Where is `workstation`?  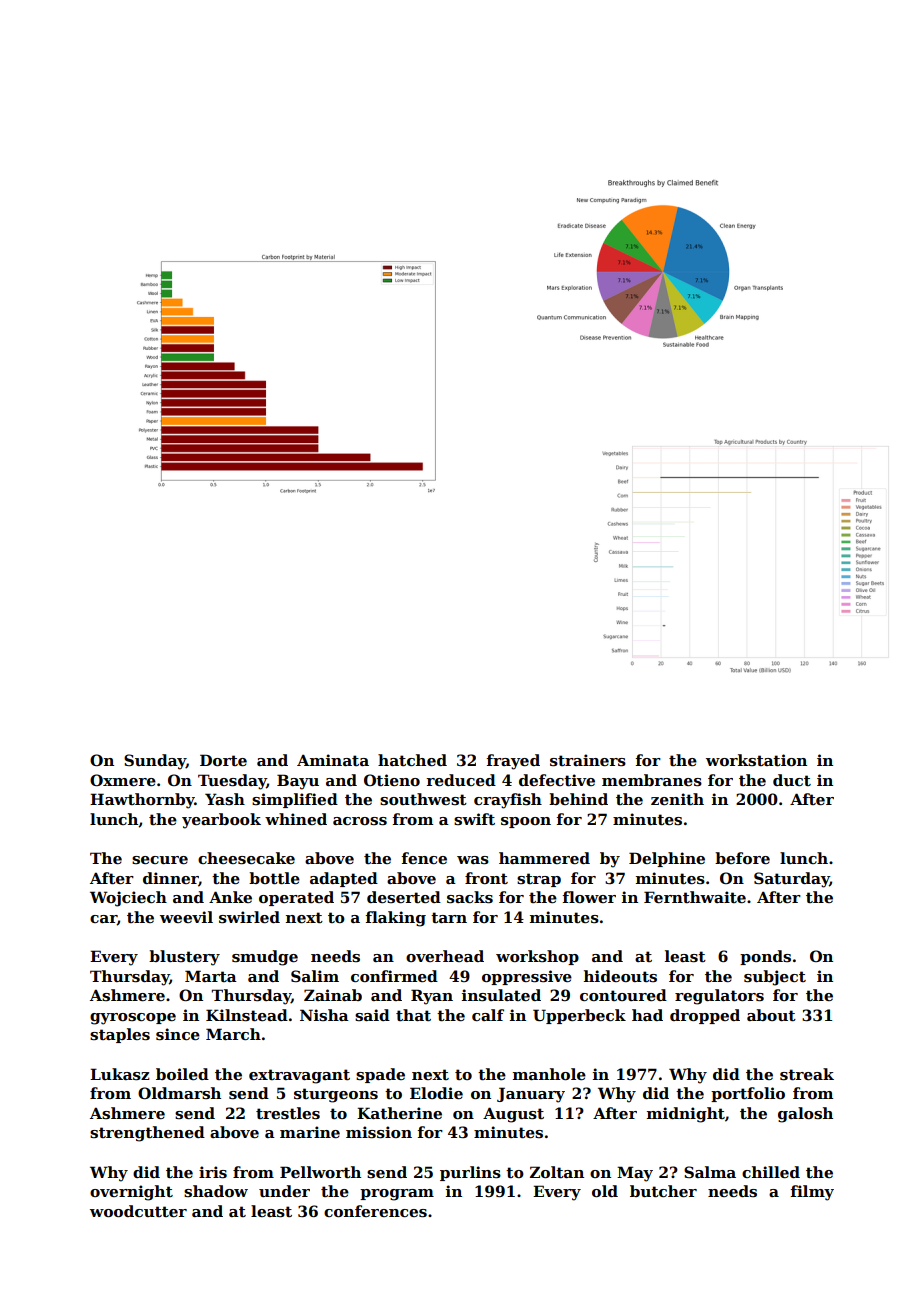
workstation is located at coordinates (756, 760).
